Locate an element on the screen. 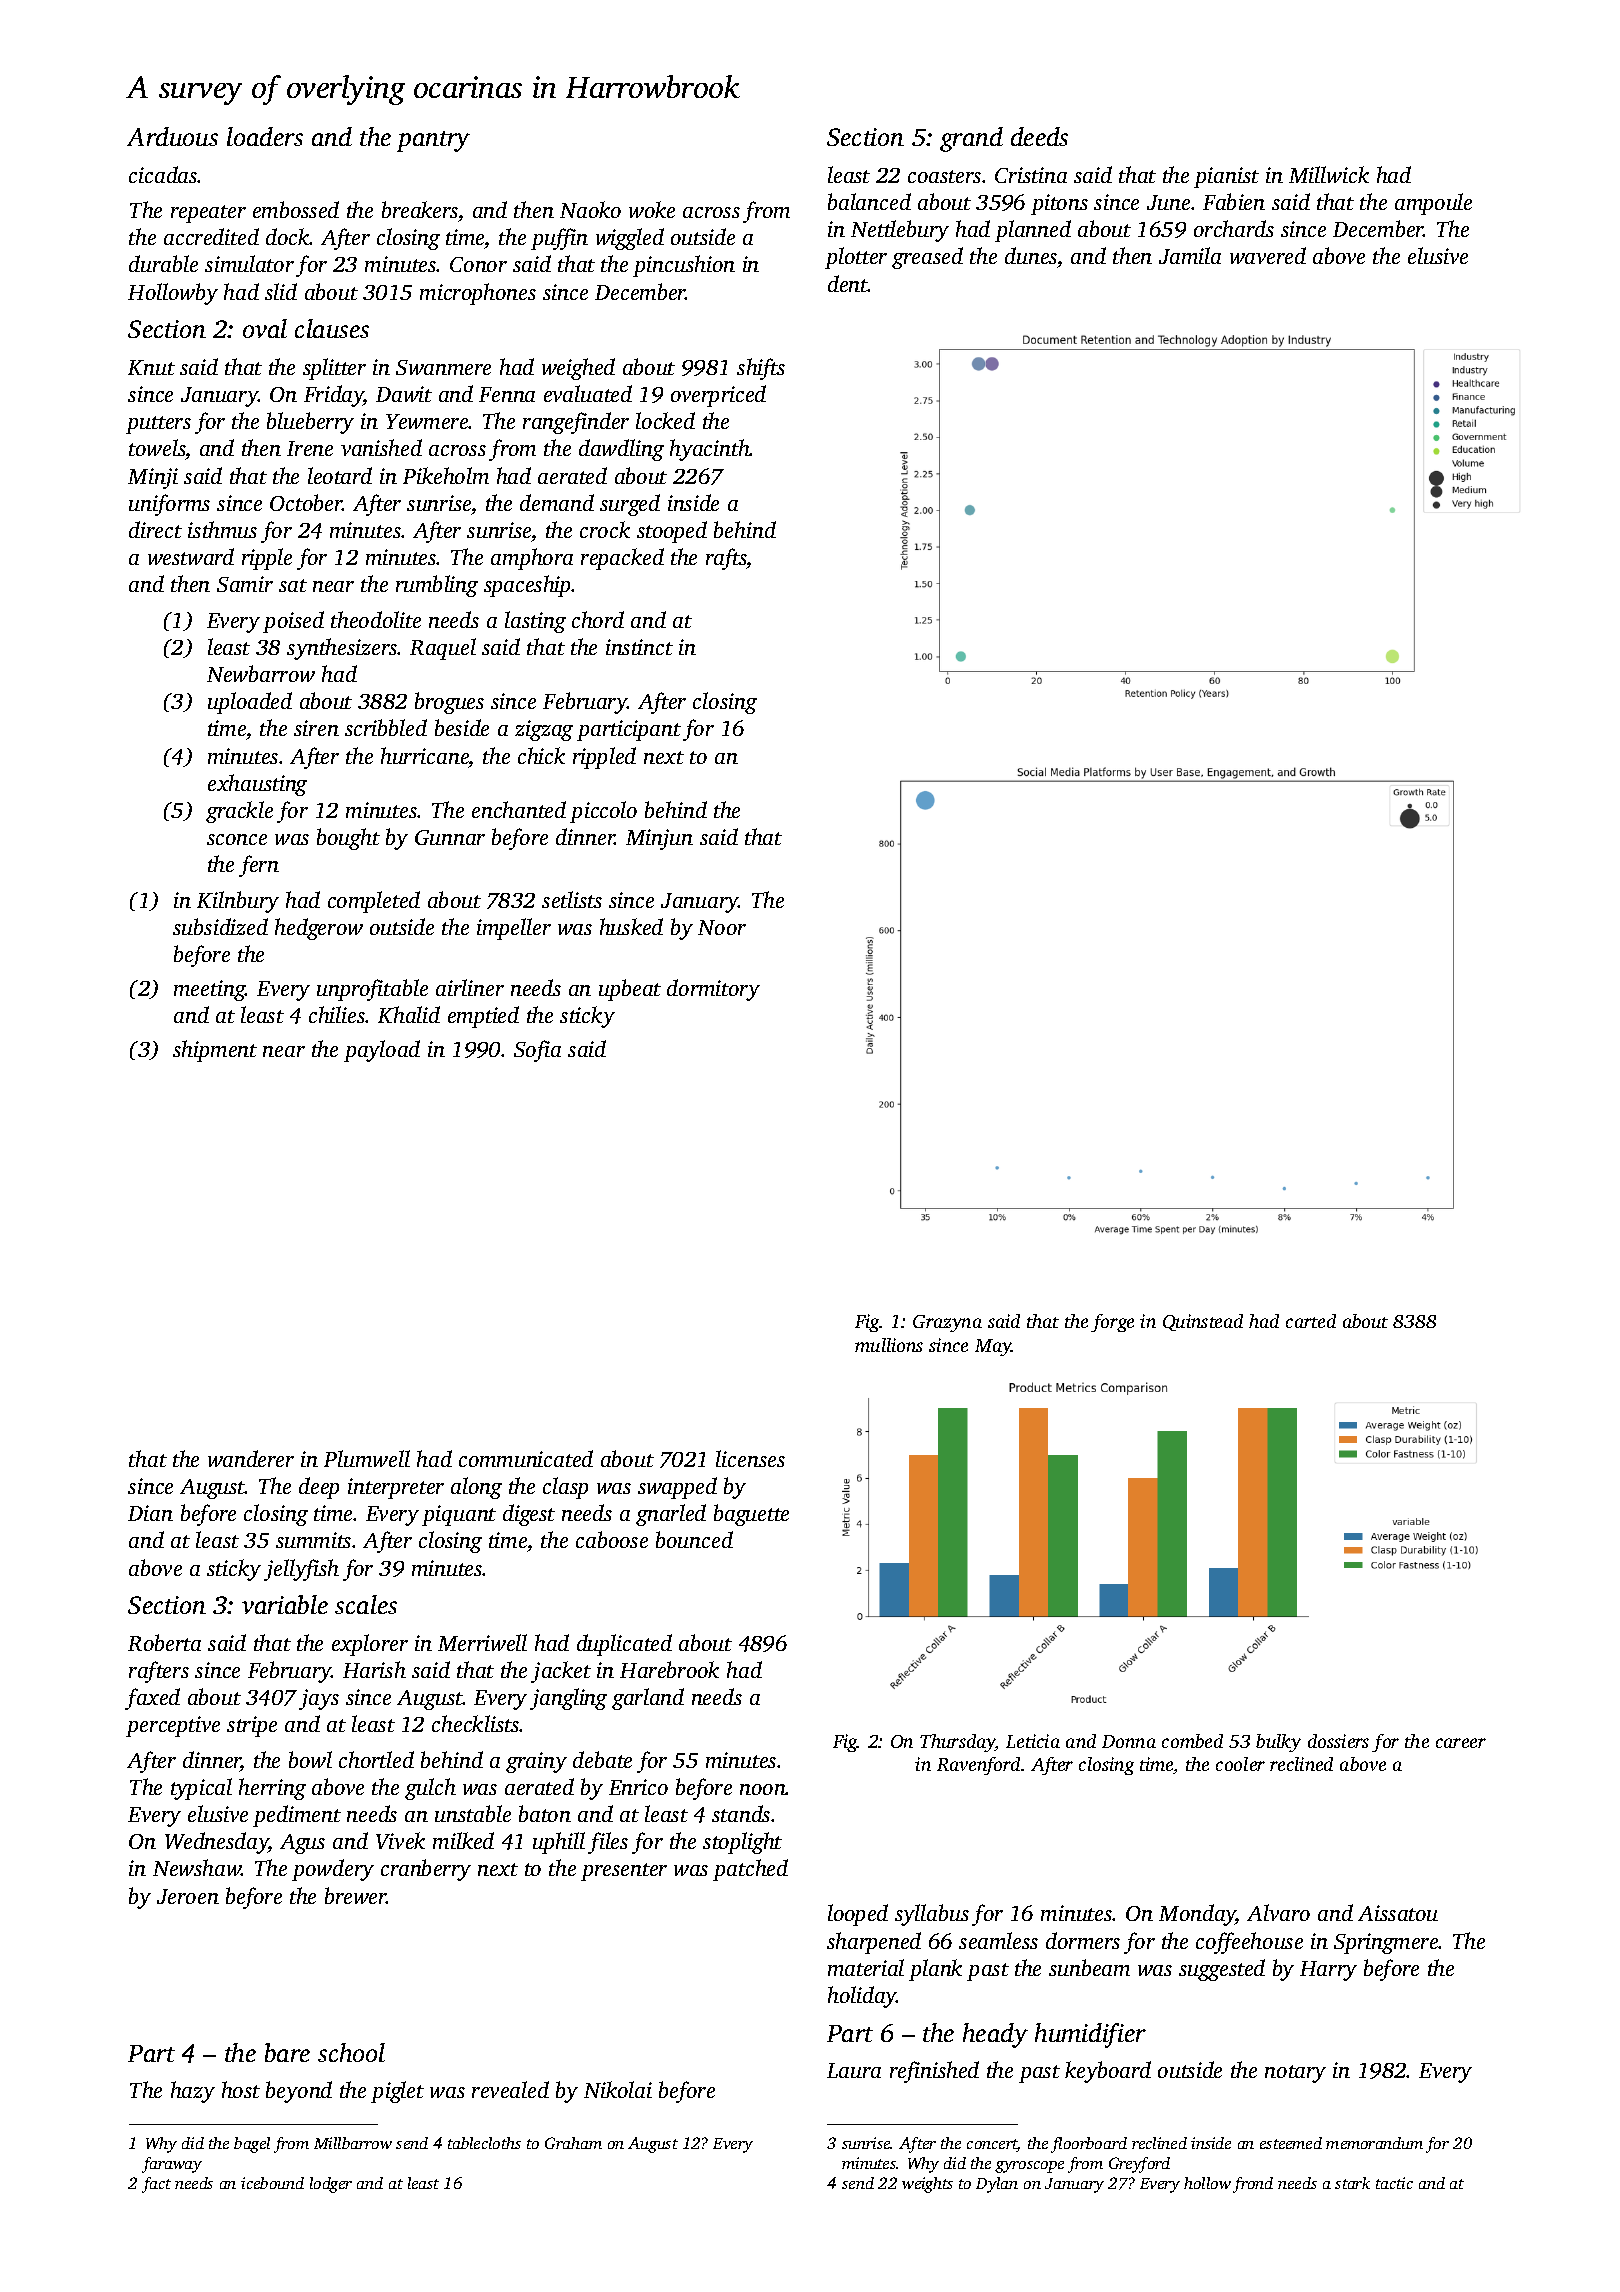 This screenshot has width=1620, height=2292. Naoko is located at coordinates (590, 209).
